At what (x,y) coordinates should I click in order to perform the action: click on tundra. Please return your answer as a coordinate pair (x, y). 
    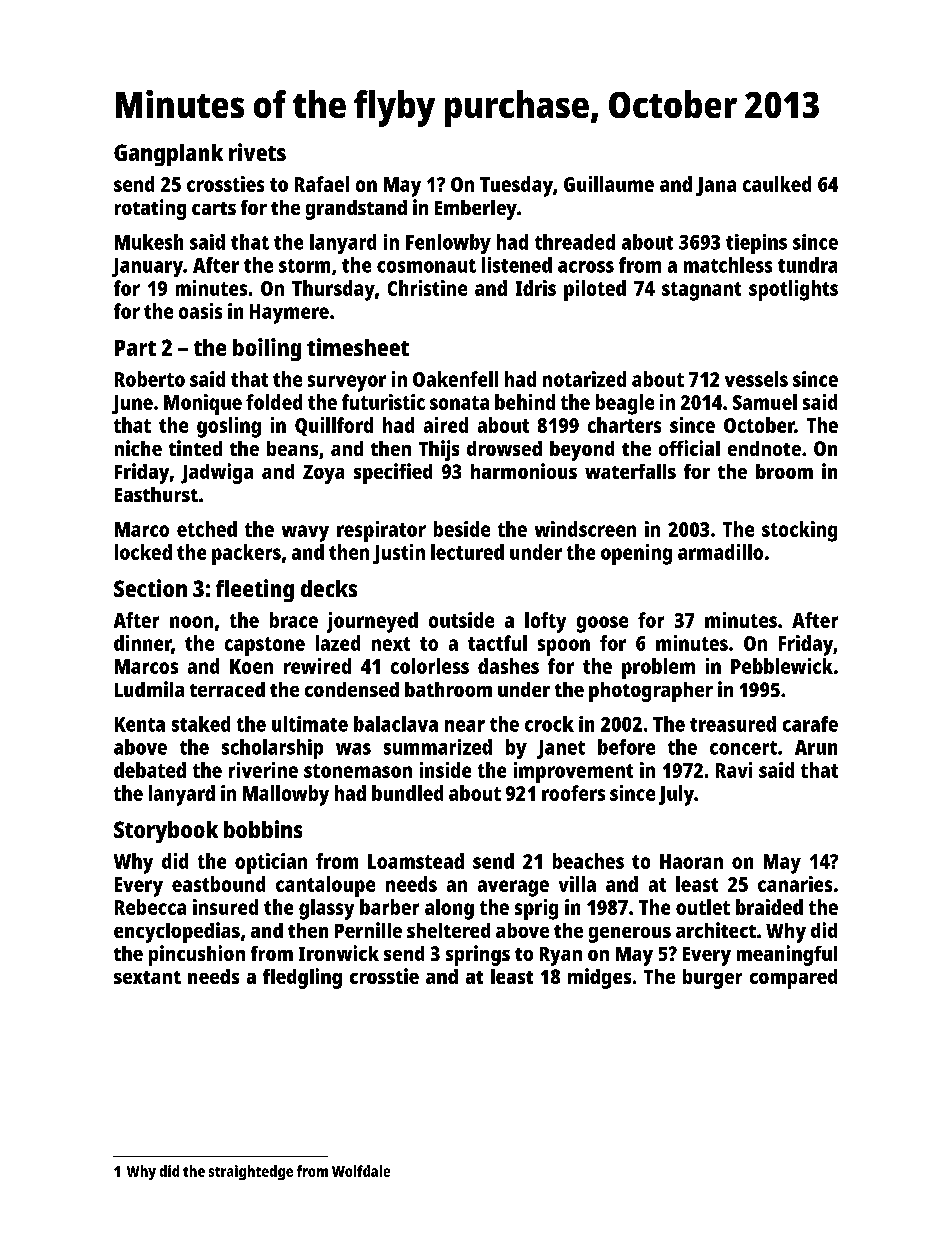
    Looking at the image, I should click on (807, 265).
